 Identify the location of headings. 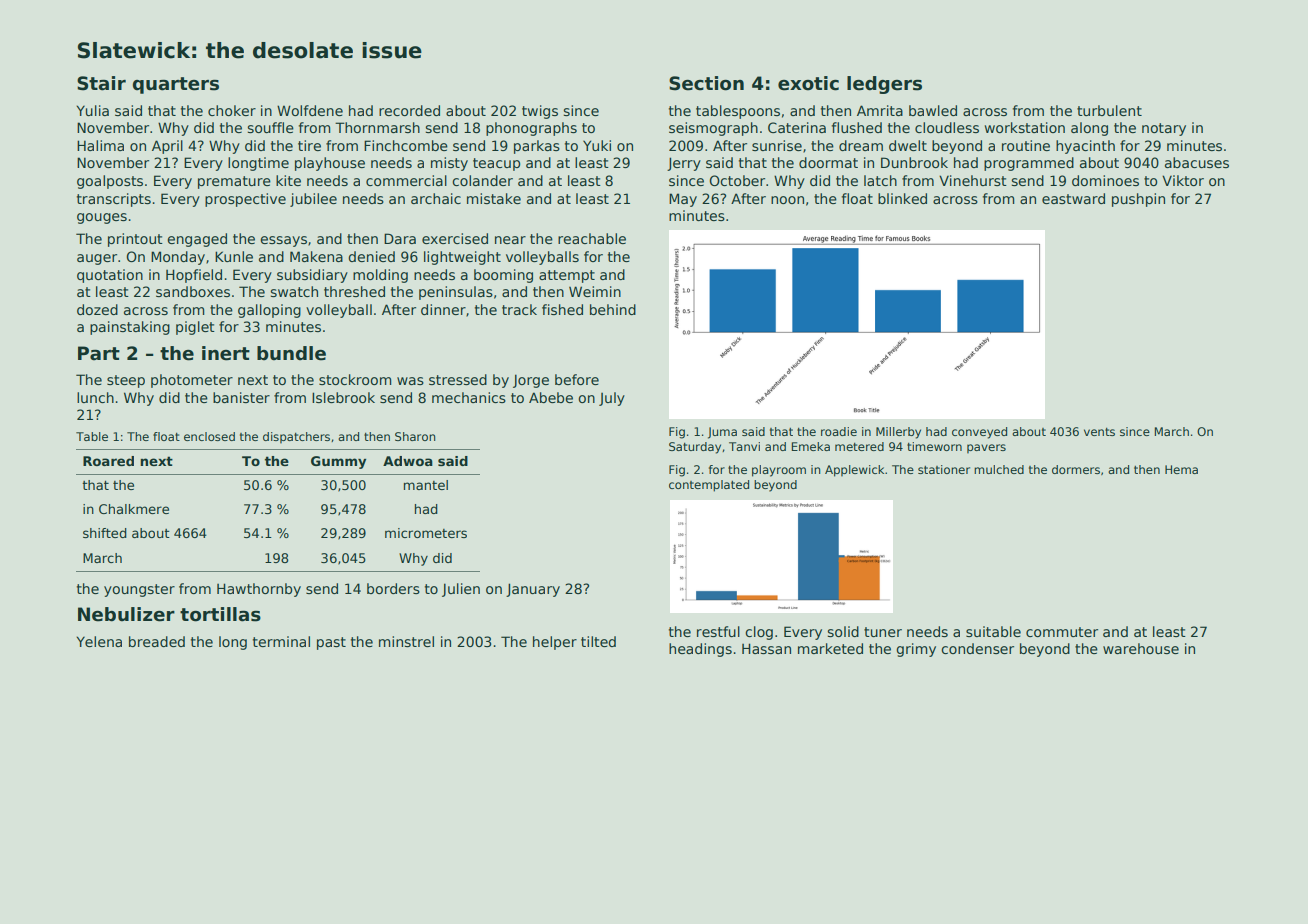
(700, 650).
